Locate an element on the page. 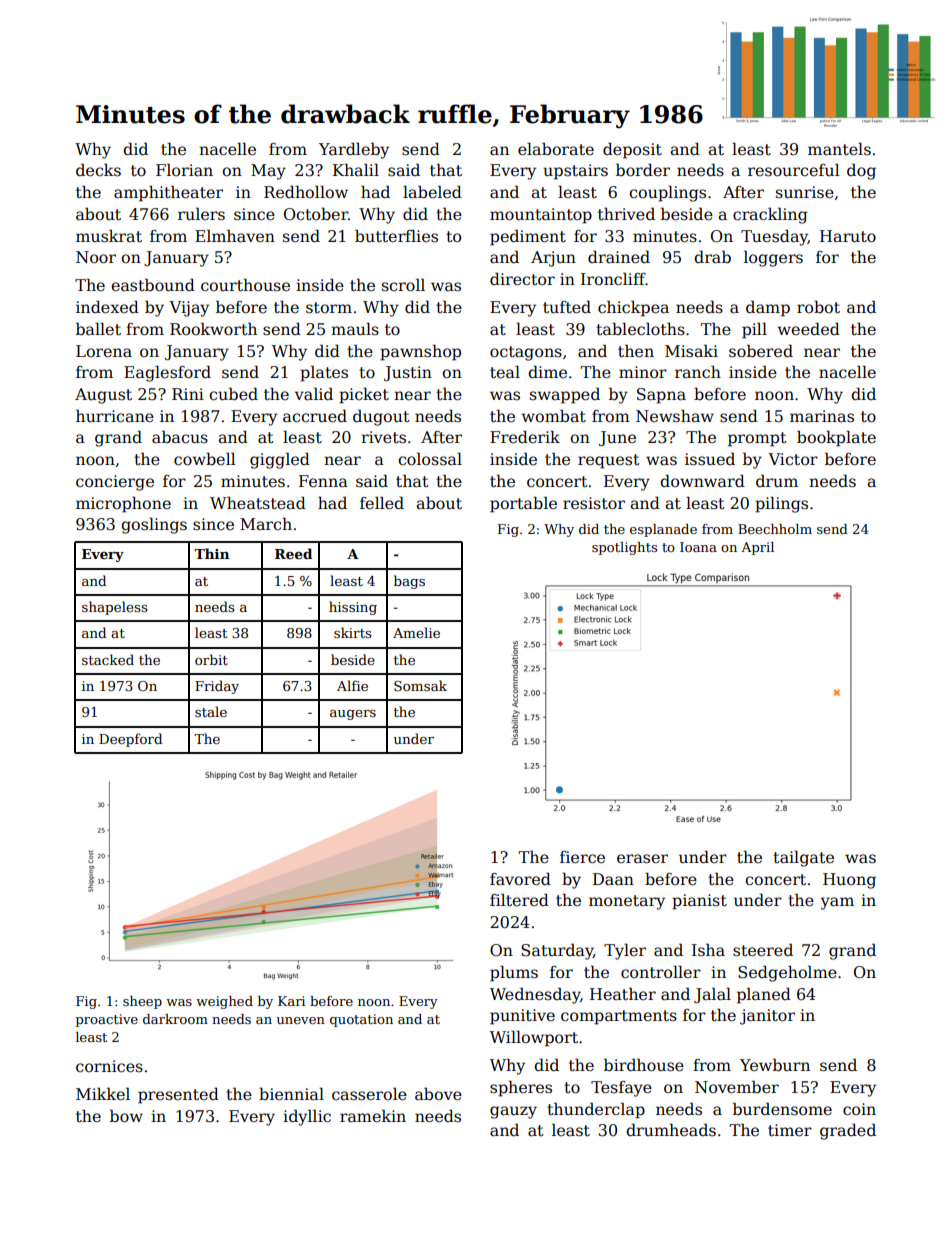 The image size is (952, 1233). burdensome is located at coordinates (782, 1109).
